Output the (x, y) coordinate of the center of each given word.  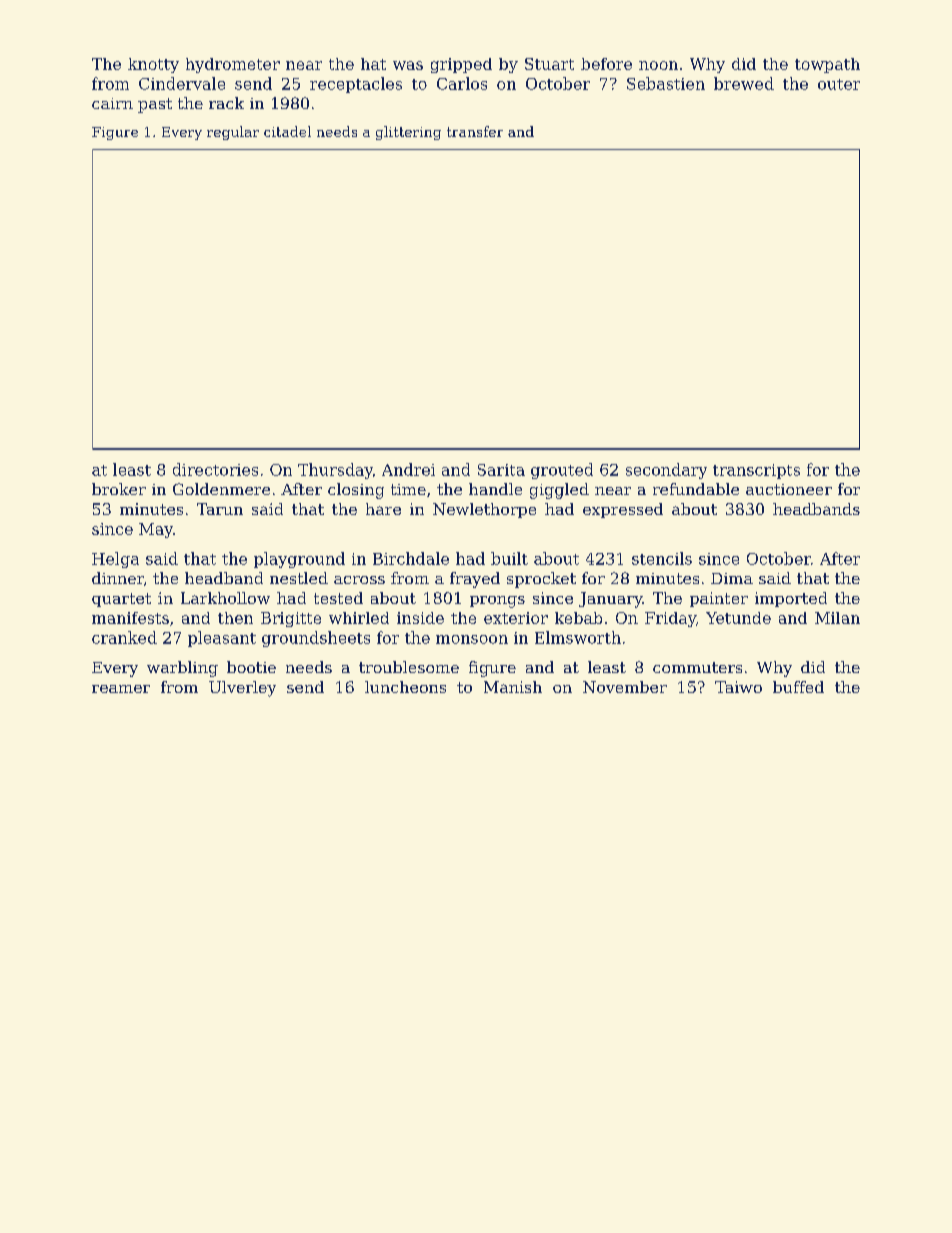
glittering (408, 133)
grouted (562, 471)
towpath (827, 65)
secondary (666, 471)
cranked (124, 637)
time (408, 489)
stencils (662, 558)
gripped (461, 65)
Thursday (335, 471)
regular (233, 133)
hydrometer (233, 65)
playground (299, 560)
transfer (475, 131)
